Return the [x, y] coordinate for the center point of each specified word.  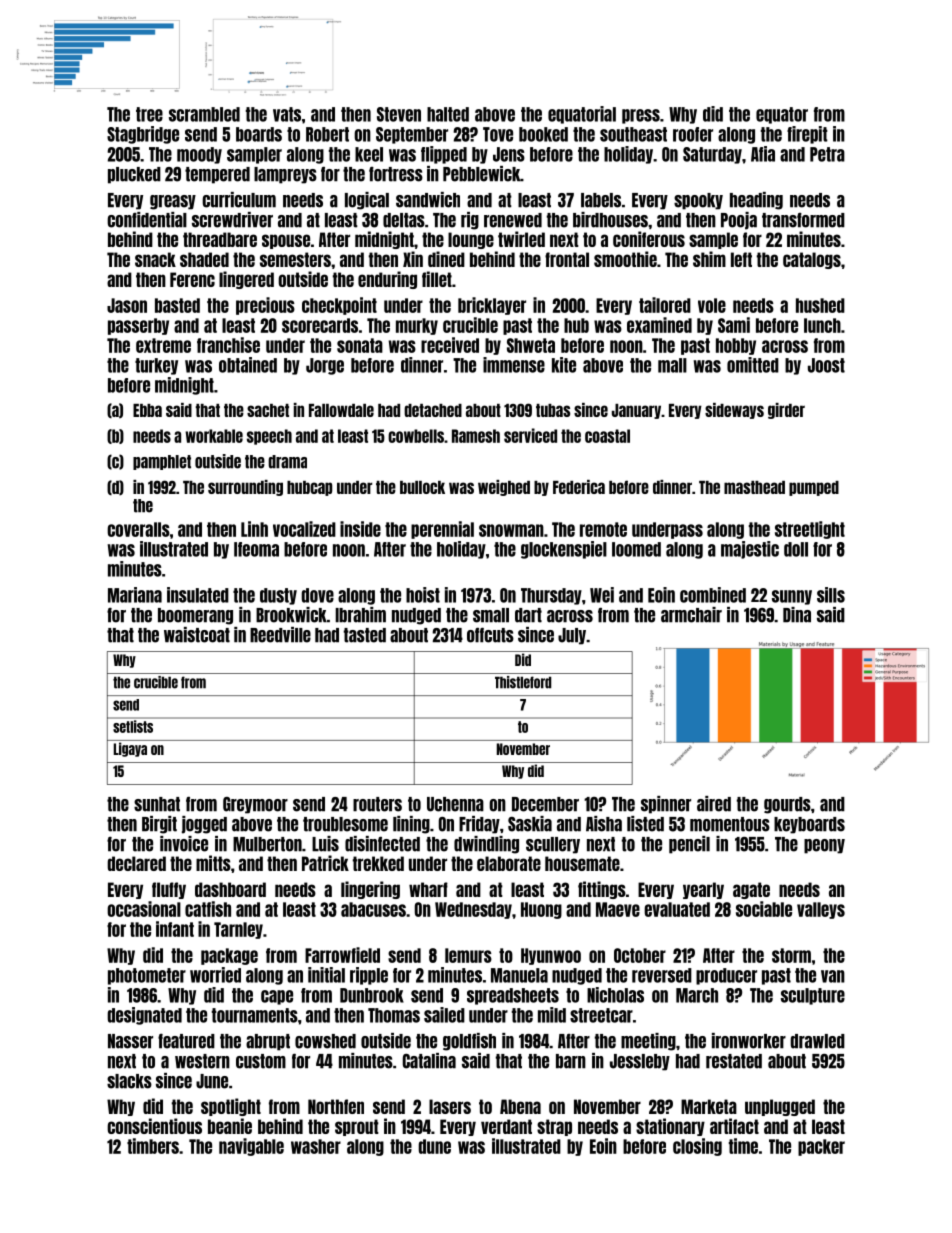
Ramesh [476, 436]
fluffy [169, 890]
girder [786, 411]
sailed [444, 1015]
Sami [734, 325]
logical [367, 201]
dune [434, 1146]
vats [287, 114]
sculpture [813, 996]
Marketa [709, 1106]
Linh [254, 529]
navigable [251, 1147]
